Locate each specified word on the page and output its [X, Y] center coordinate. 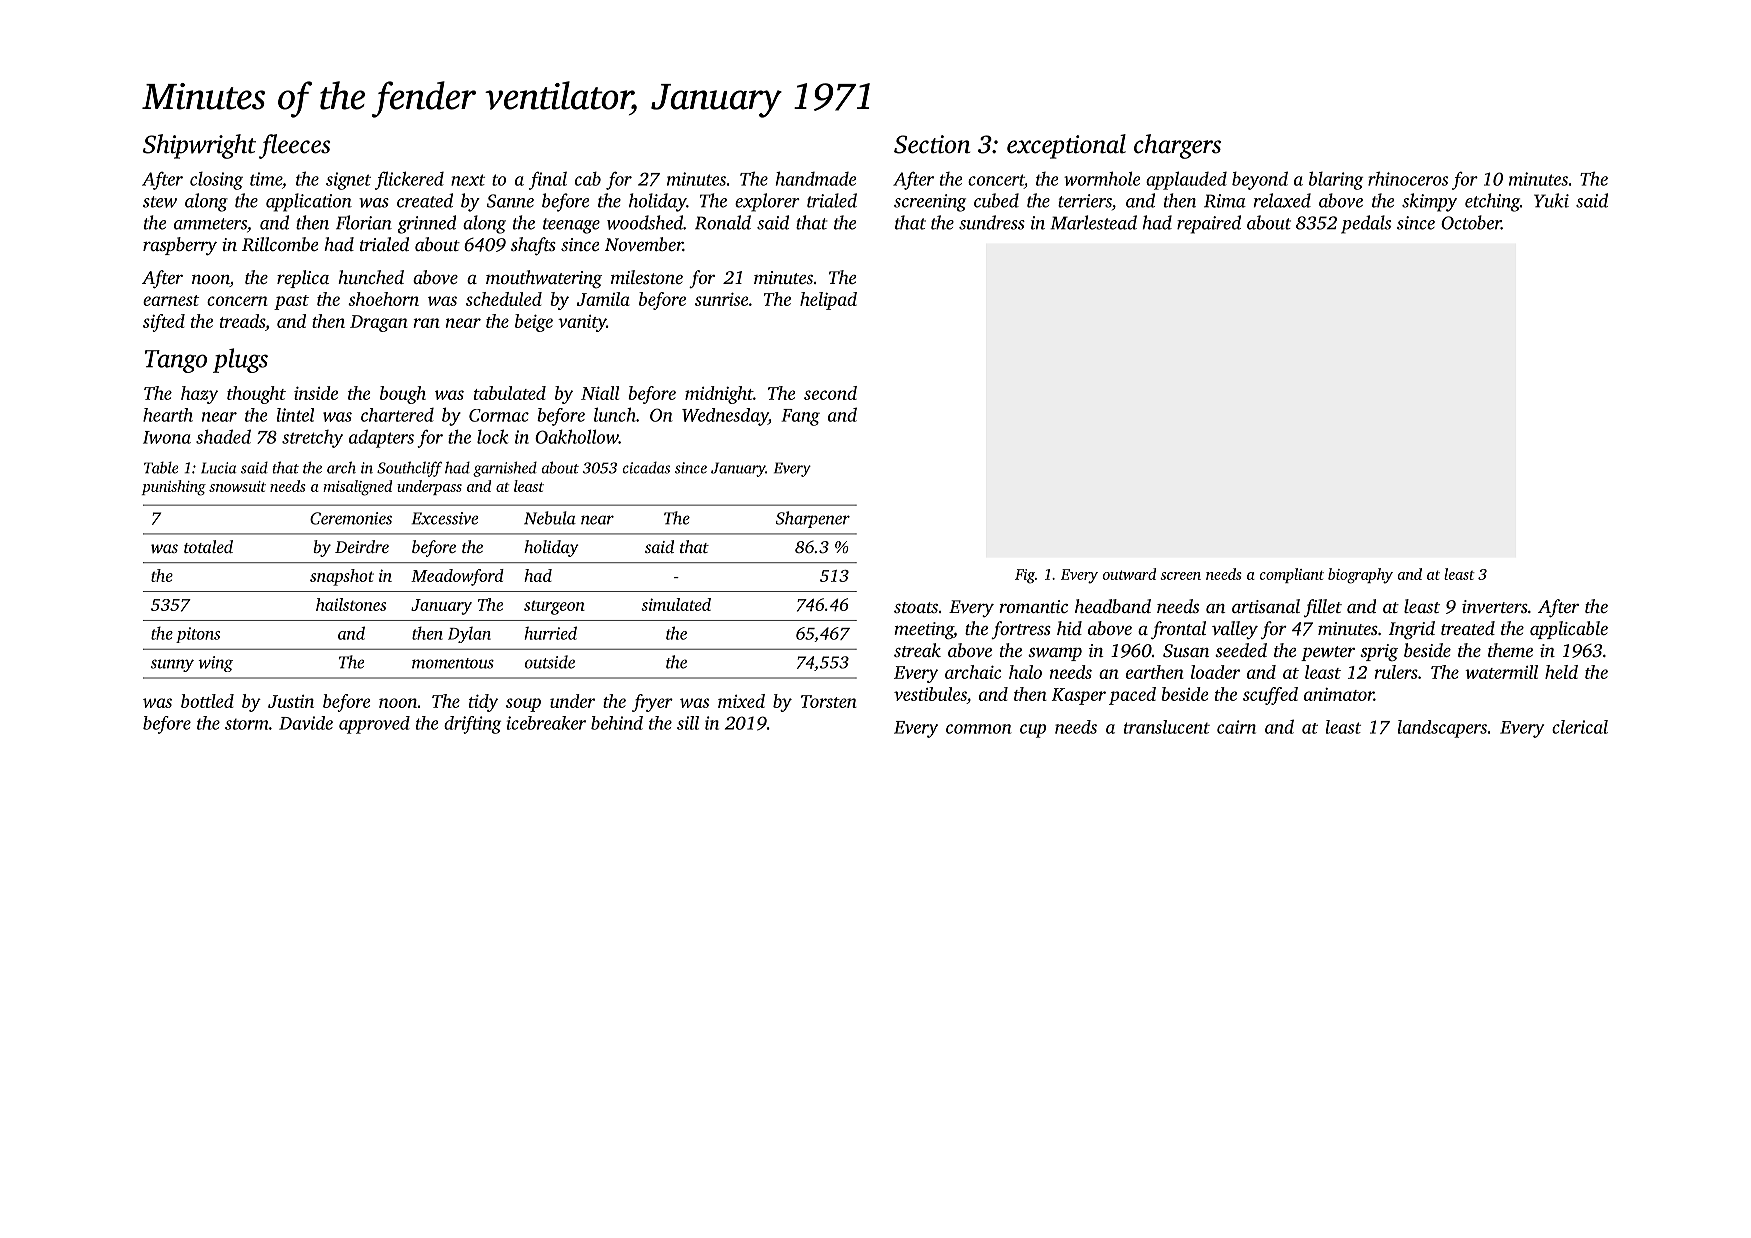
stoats [916, 607]
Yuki [1551, 200]
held [1561, 672]
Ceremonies [351, 518]
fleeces [294, 146]
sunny [172, 665]
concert [996, 180]
